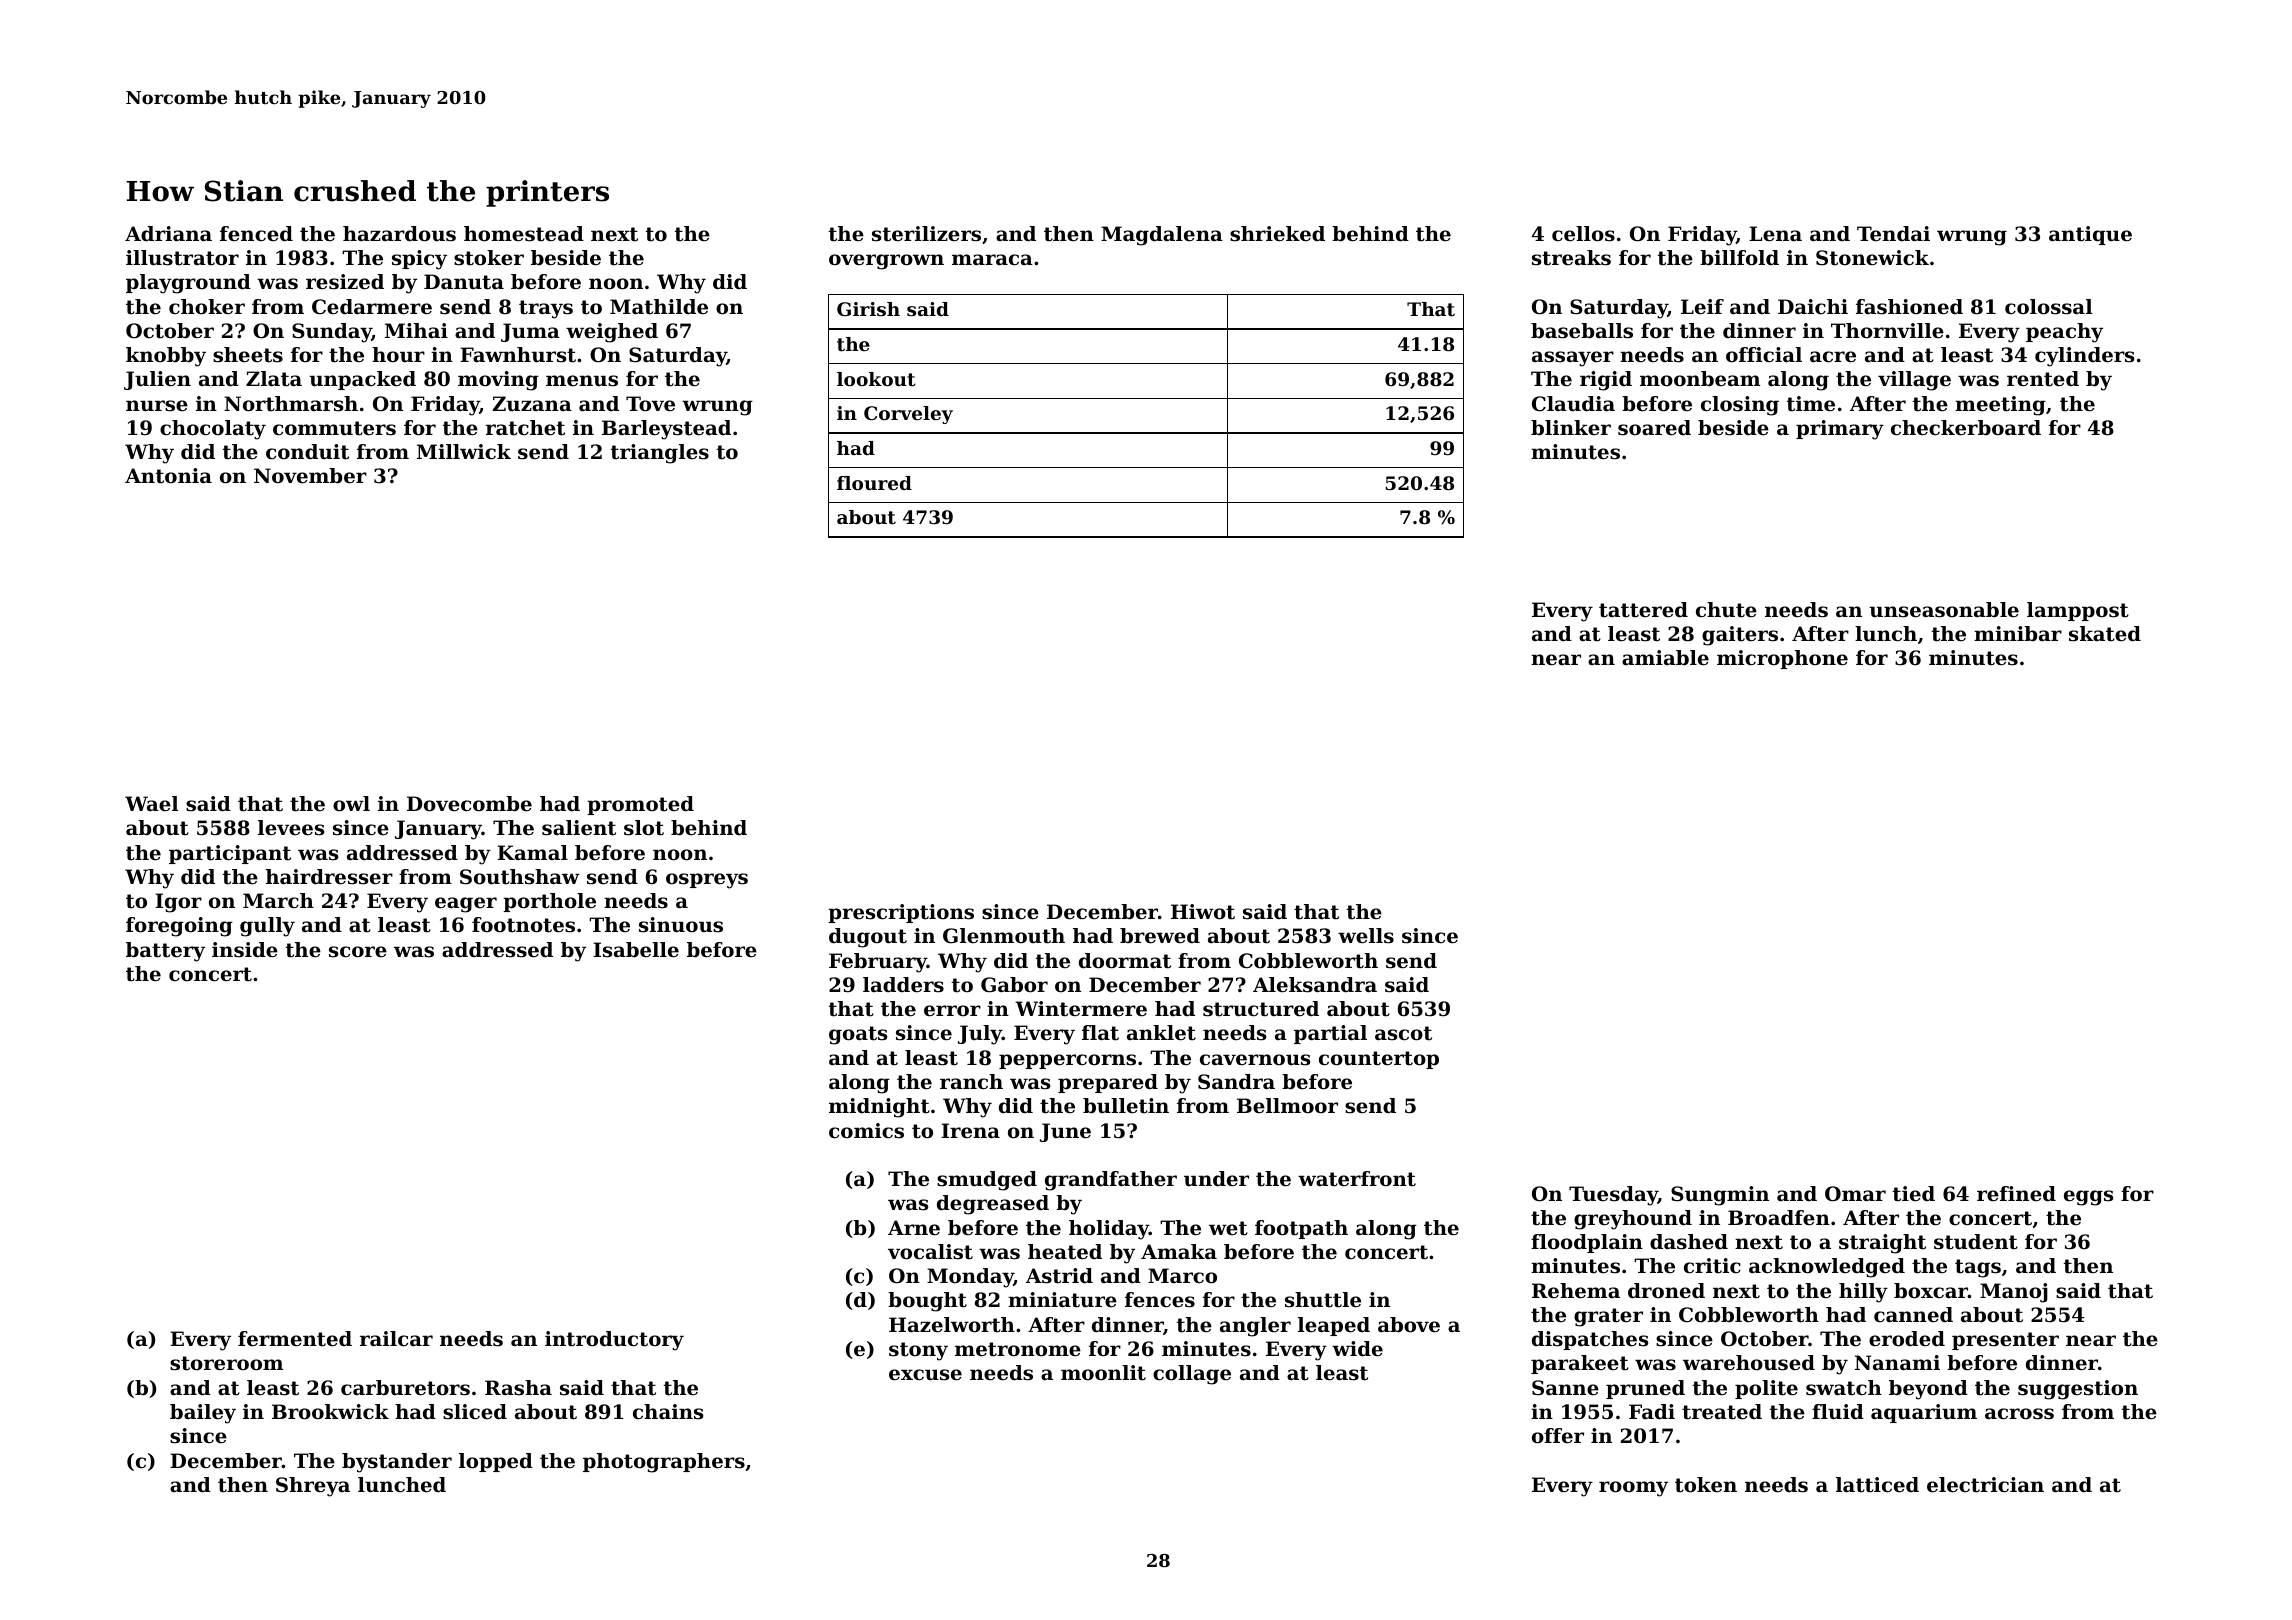 The width and height of the screenshot is (2292, 1620). What do you see at coordinates (1985, 1485) in the screenshot?
I see `electrician` at bounding box center [1985, 1485].
